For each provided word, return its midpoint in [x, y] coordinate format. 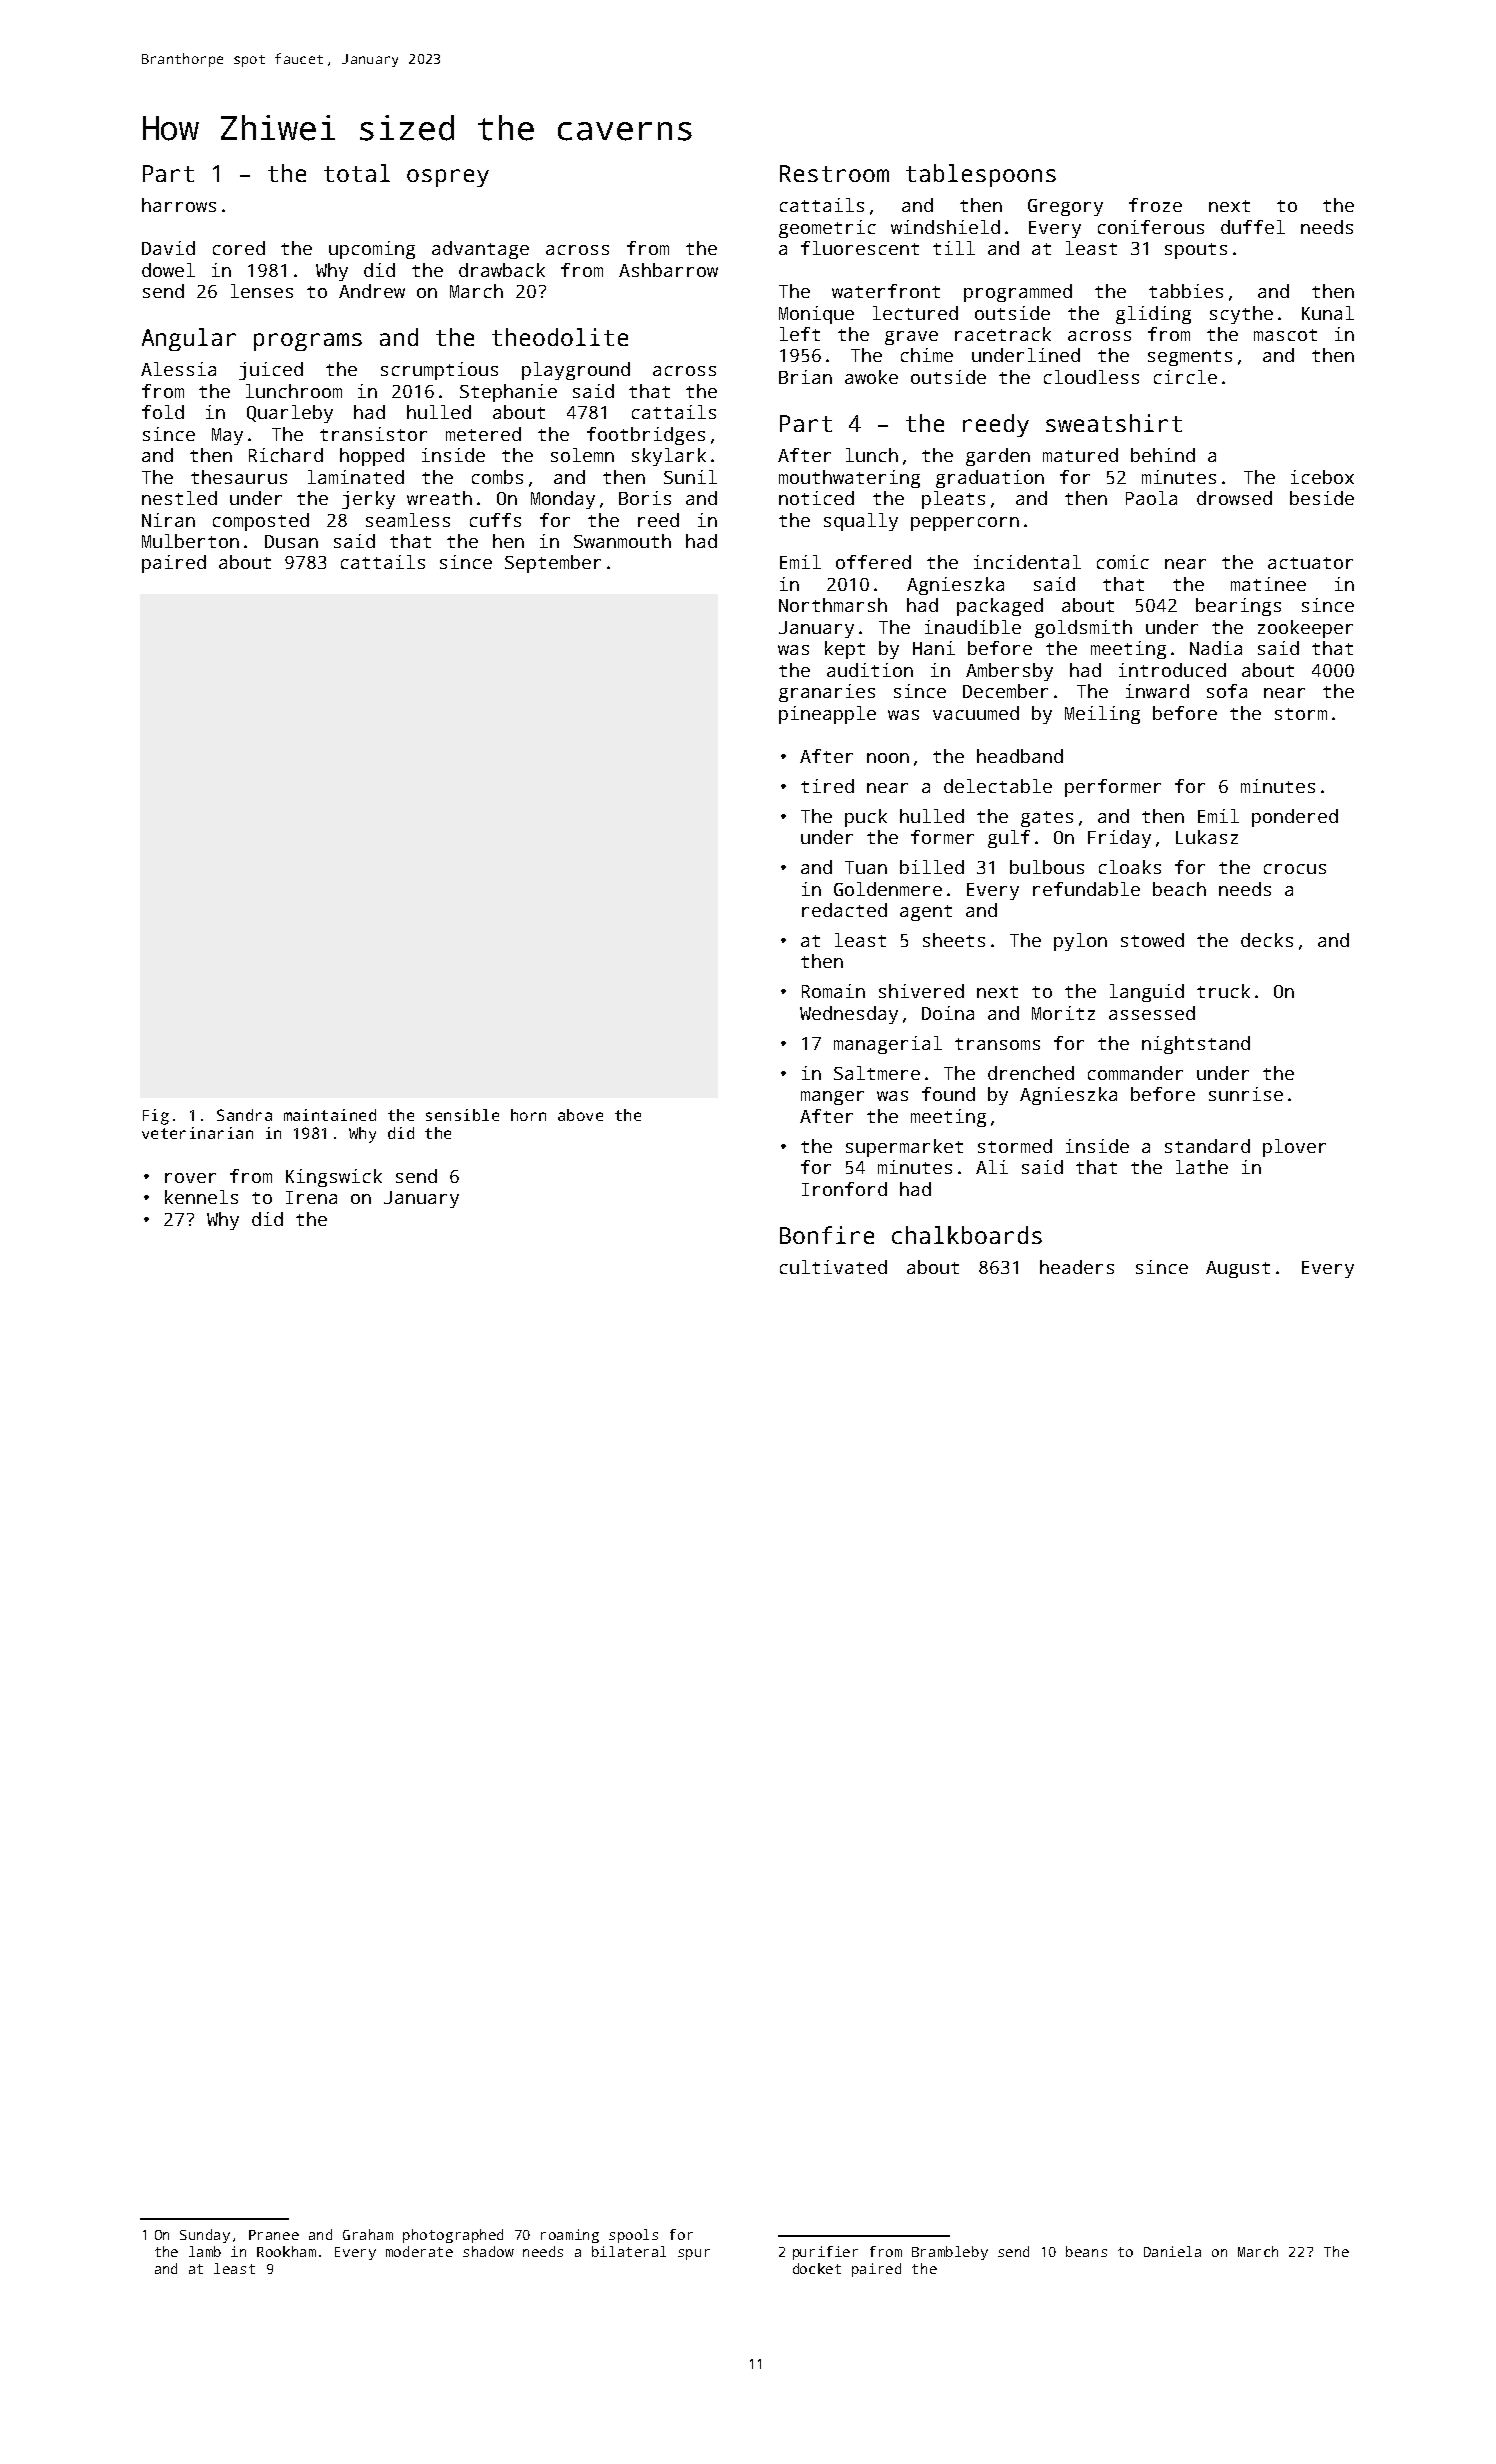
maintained [330, 1115]
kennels [201, 1197]
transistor [373, 434]
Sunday [205, 2236]
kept [845, 650]
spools [633, 2236]
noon [888, 758]
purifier [825, 2253]
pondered [1295, 818]
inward [1157, 691]
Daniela [1172, 2251]
